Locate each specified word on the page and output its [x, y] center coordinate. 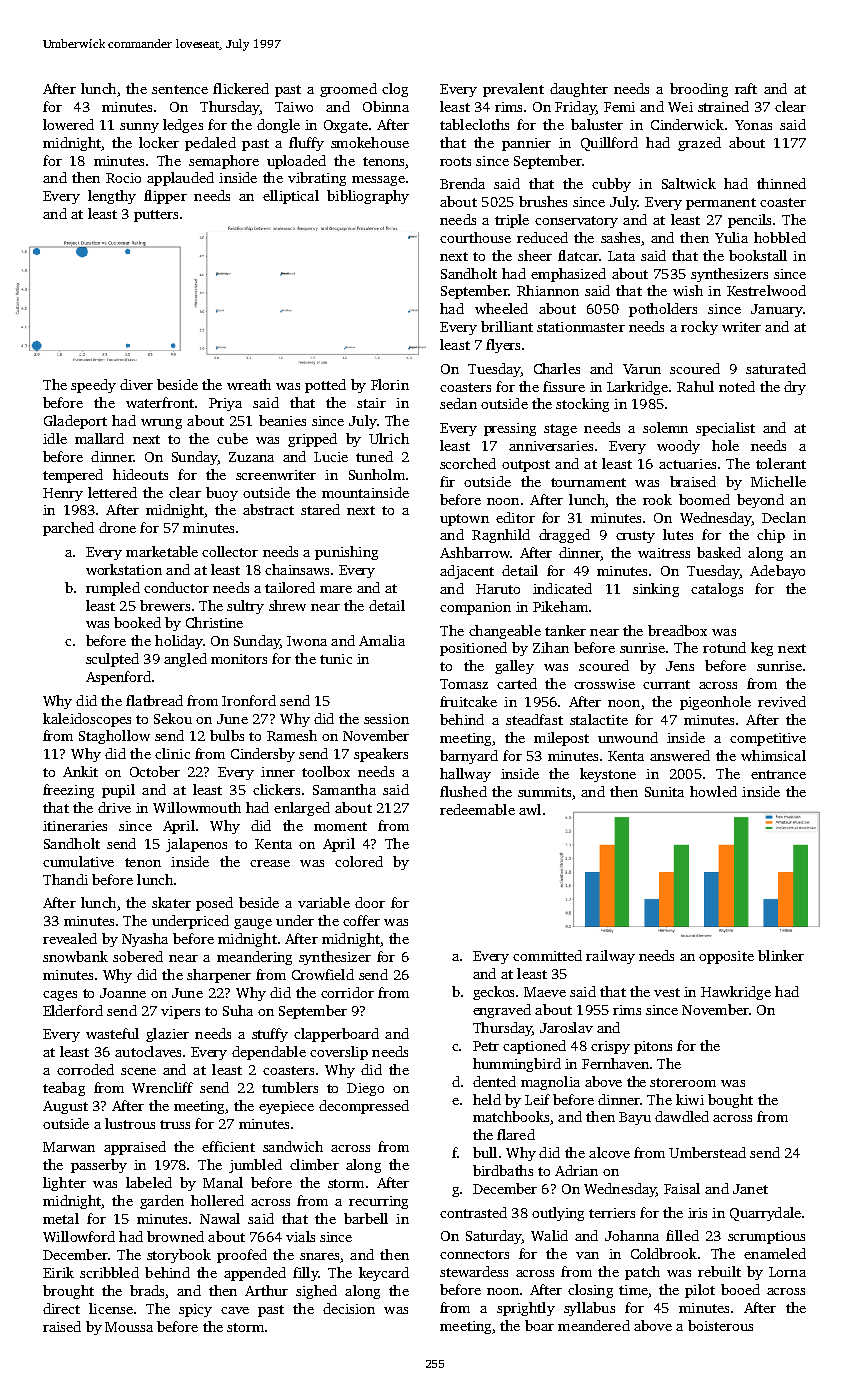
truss [175, 1124]
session [386, 719]
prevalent [513, 90]
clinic [172, 753]
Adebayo [777, 572]
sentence [180, 89]
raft [746, 88]
